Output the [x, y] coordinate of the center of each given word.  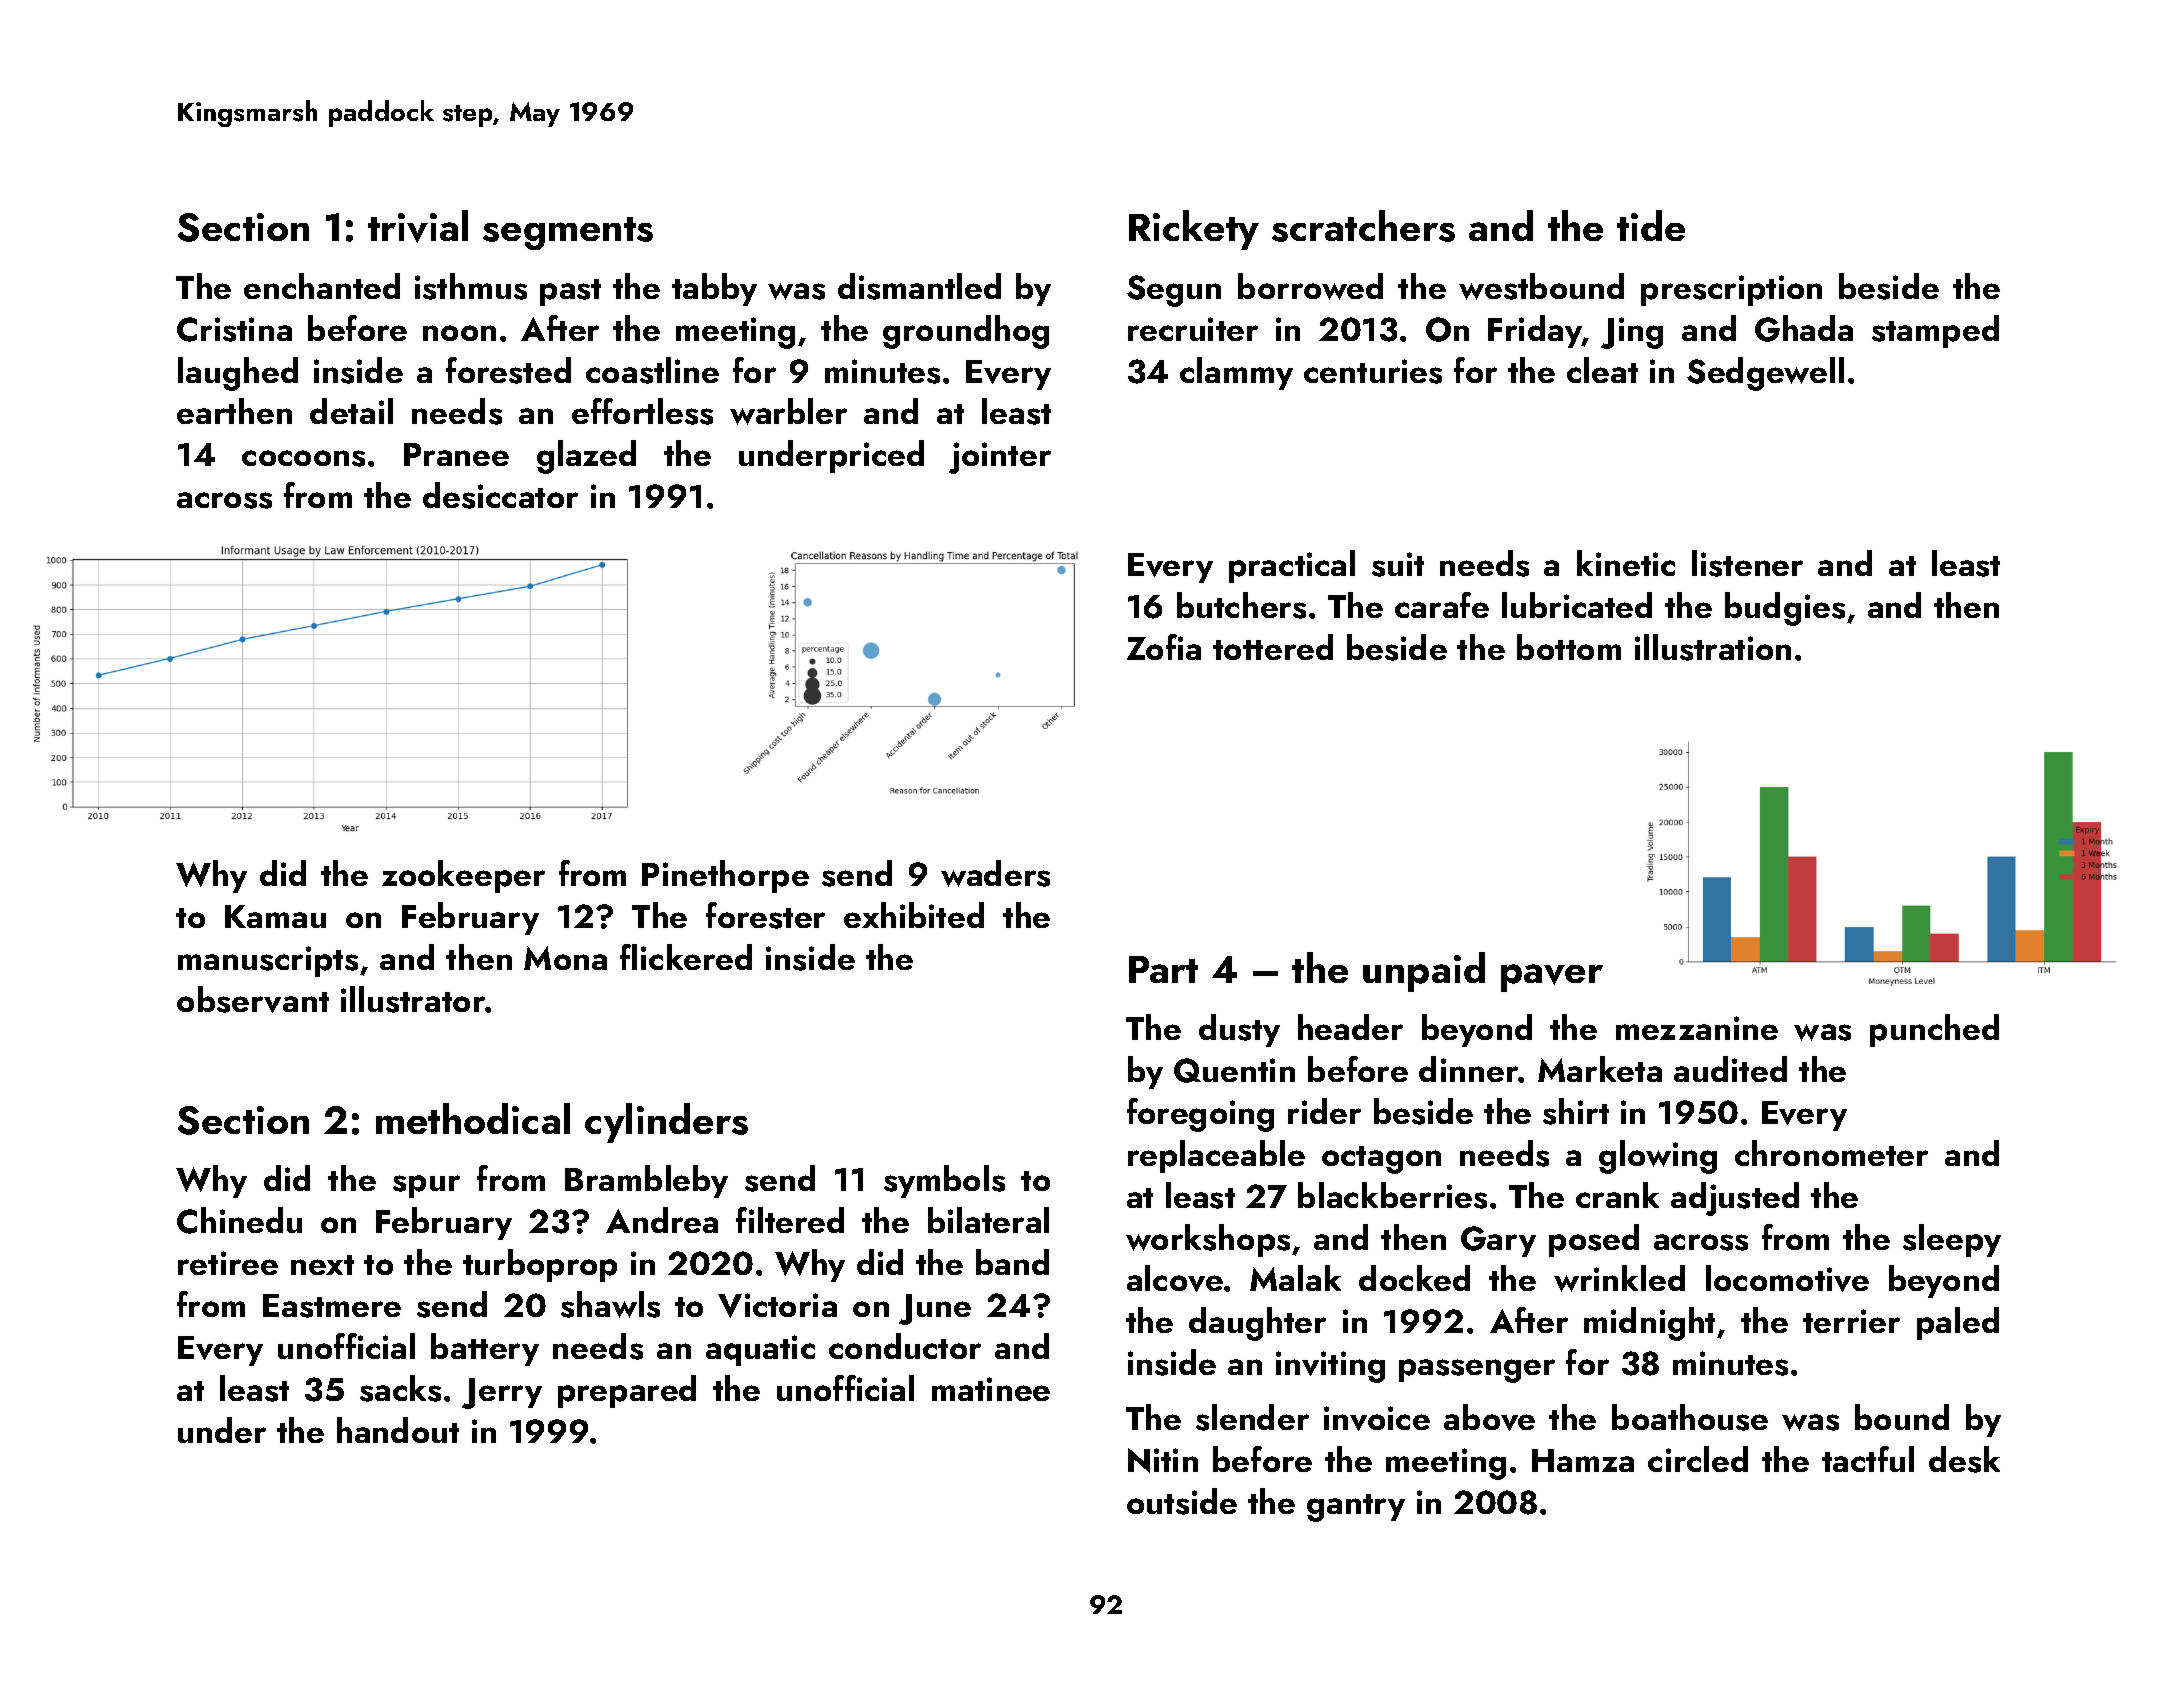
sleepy [1952, 1240]
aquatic [760, 1350]
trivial [418, 226]
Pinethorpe [725, 876]
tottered [1273, 647]
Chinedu [239, 1220]
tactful [1868, 1459]
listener [1747, 563]
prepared [627, 1391]
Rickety [1194, 230]
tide [1651, 225]
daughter [1257, 1324]
